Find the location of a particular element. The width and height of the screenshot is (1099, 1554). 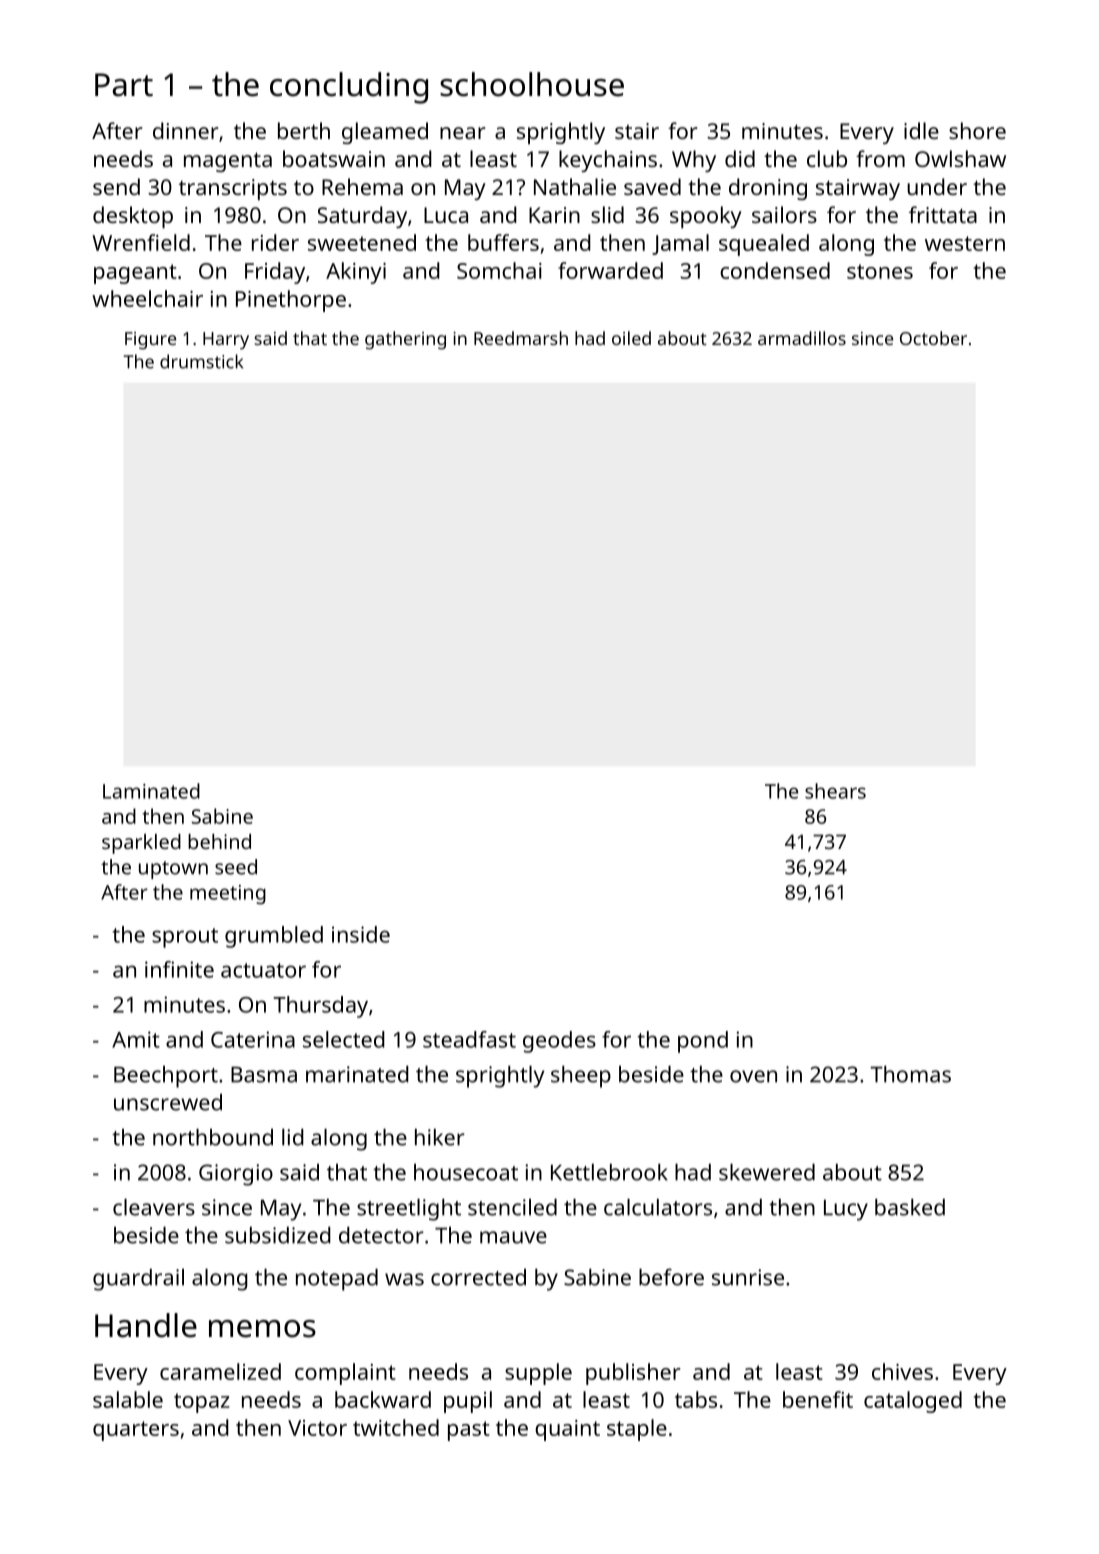

shears is located at coordinates (835, 791).
